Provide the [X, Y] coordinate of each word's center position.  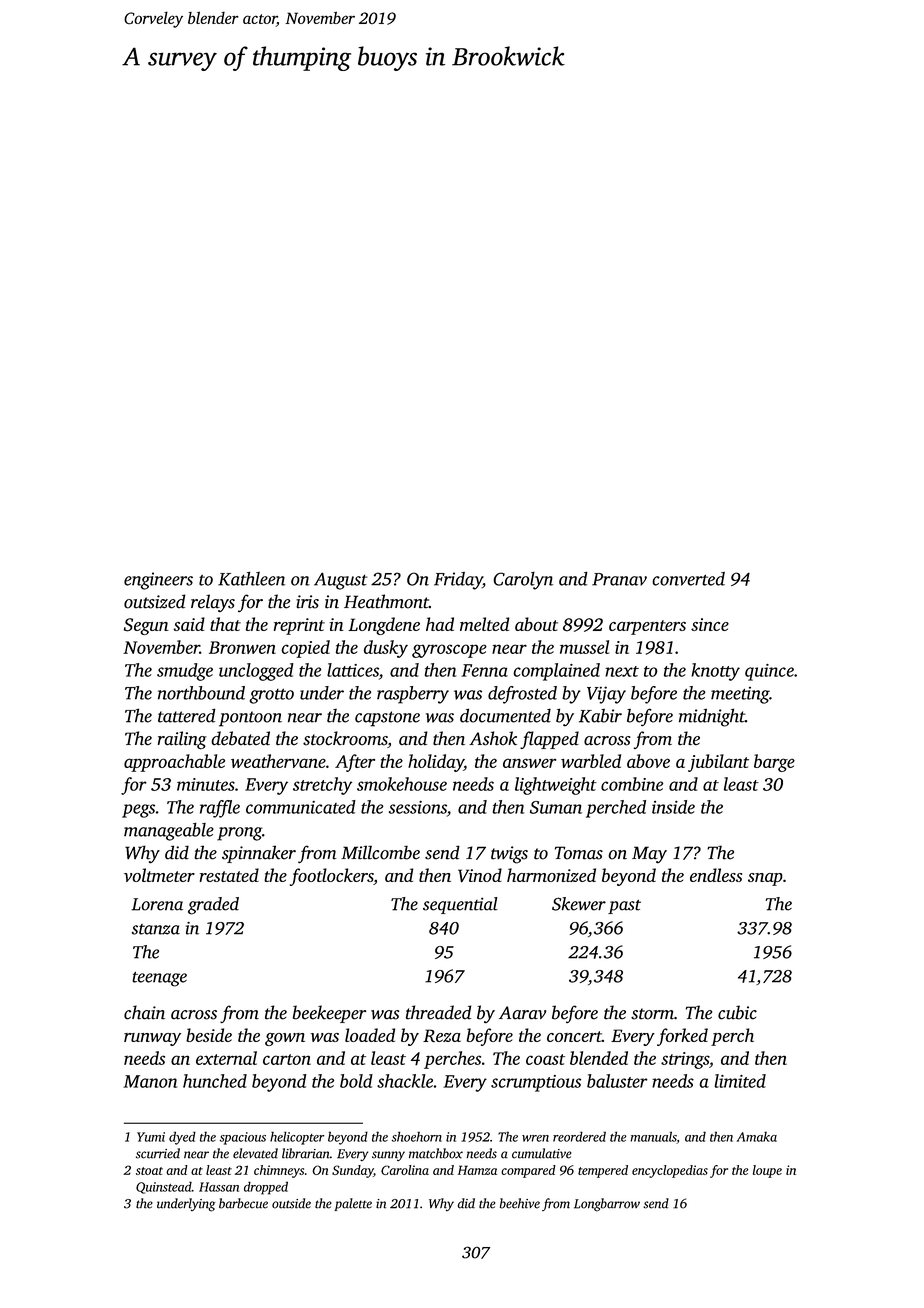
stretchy [322, 786]
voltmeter [159, 875]
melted [485, 624]
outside [291, 1203]
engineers [158, 581]
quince [769, 672]
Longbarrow [607, 1205]
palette [353, 1204]
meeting [740, 695]
